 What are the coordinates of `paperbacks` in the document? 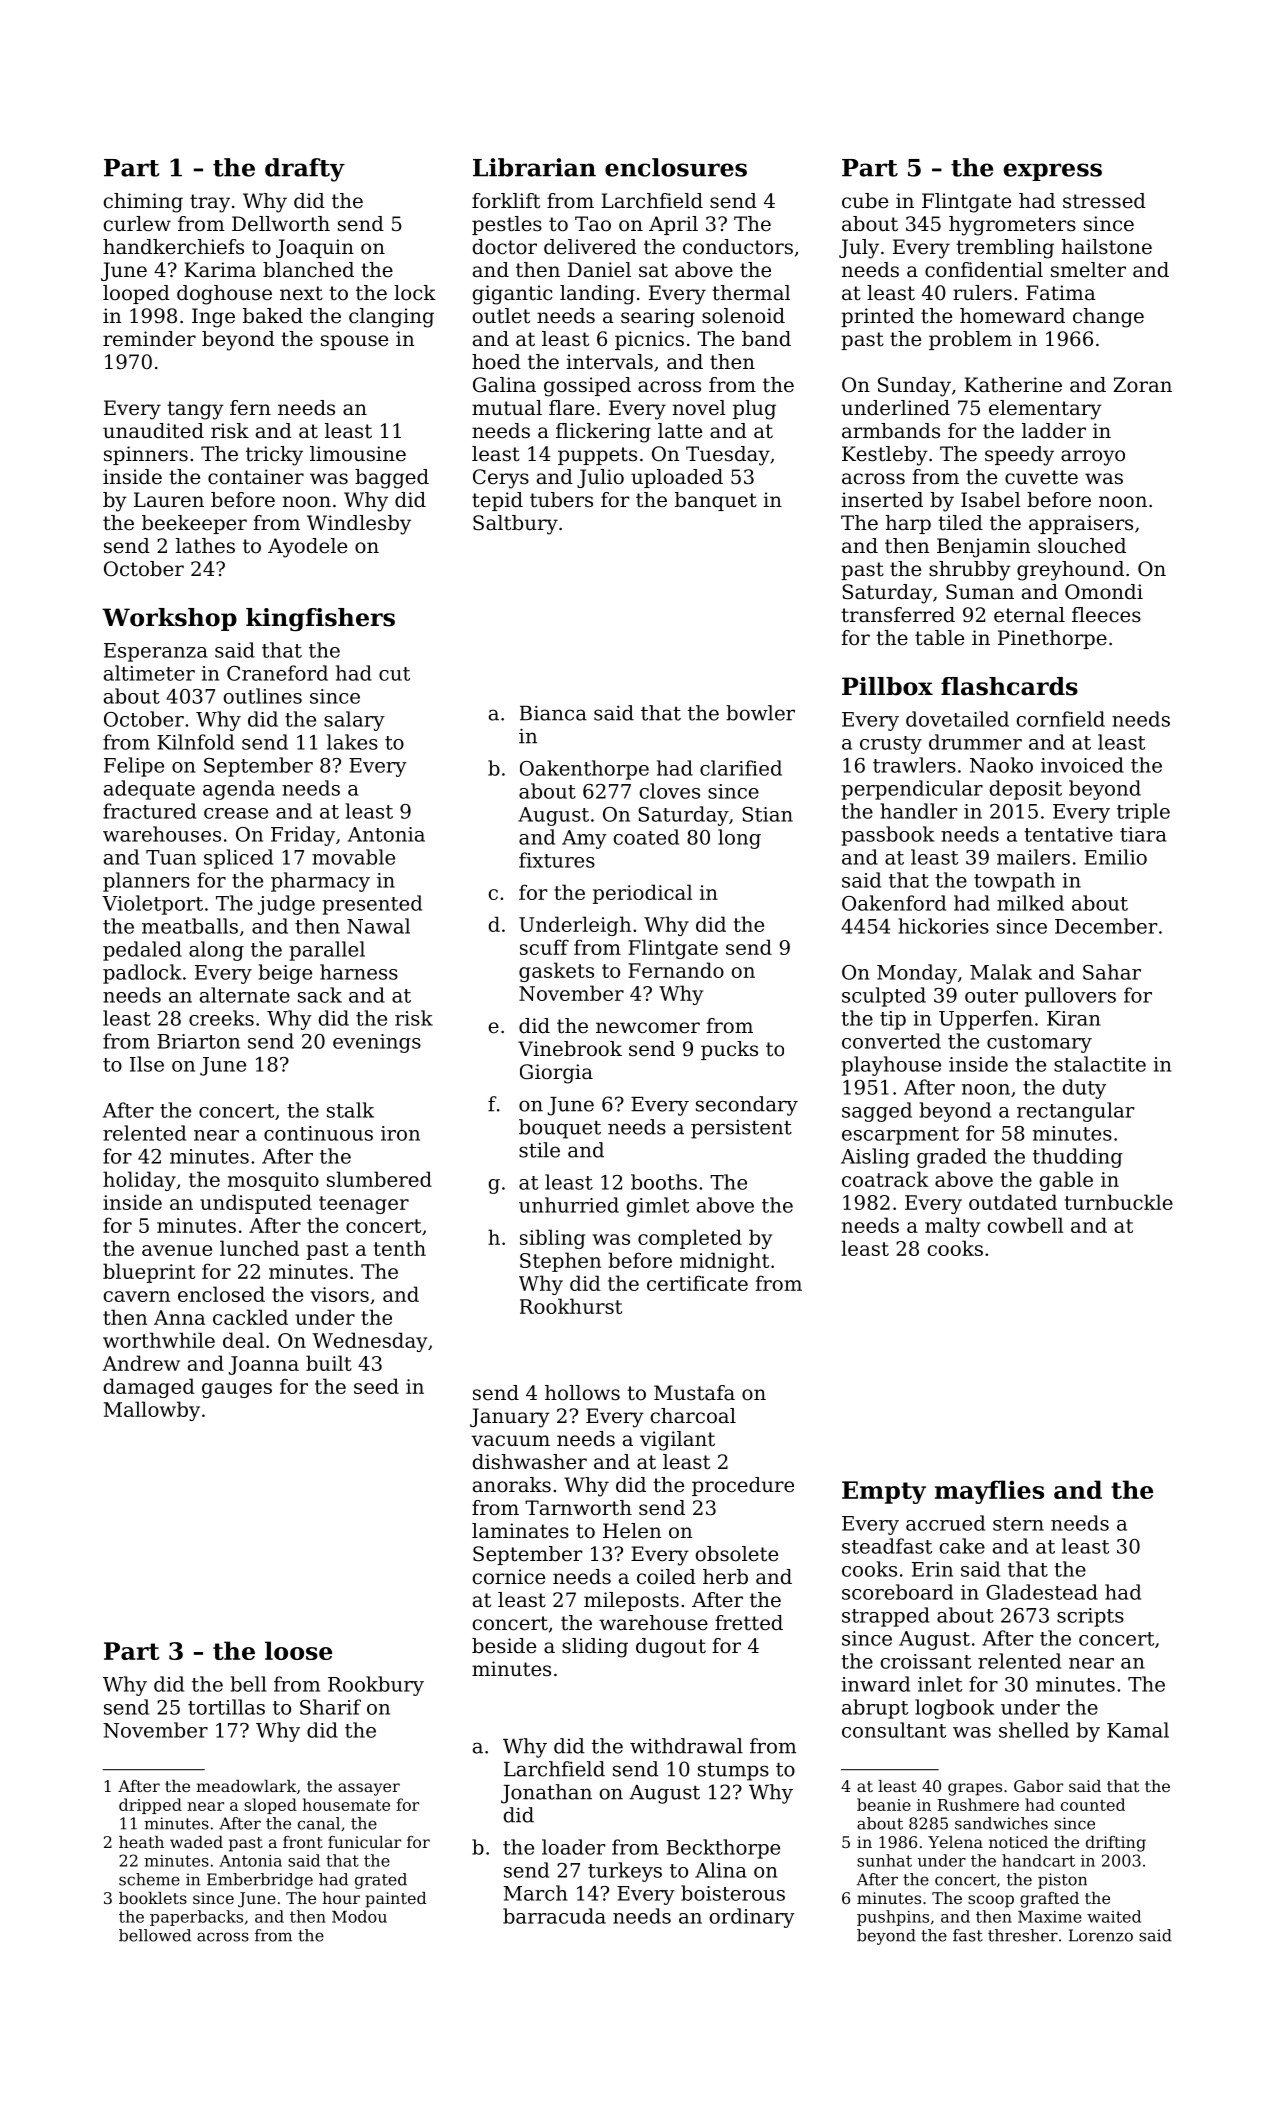 It's located at (196, 1918).
